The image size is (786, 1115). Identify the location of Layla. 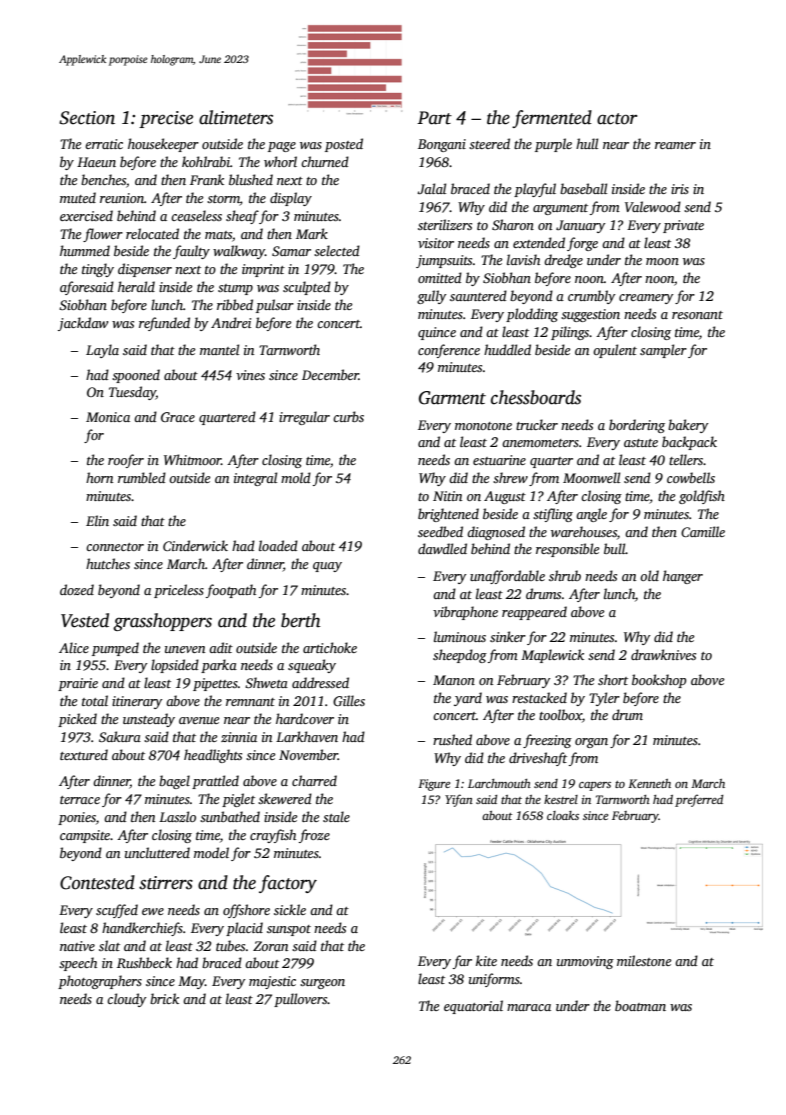
(102, 351).
